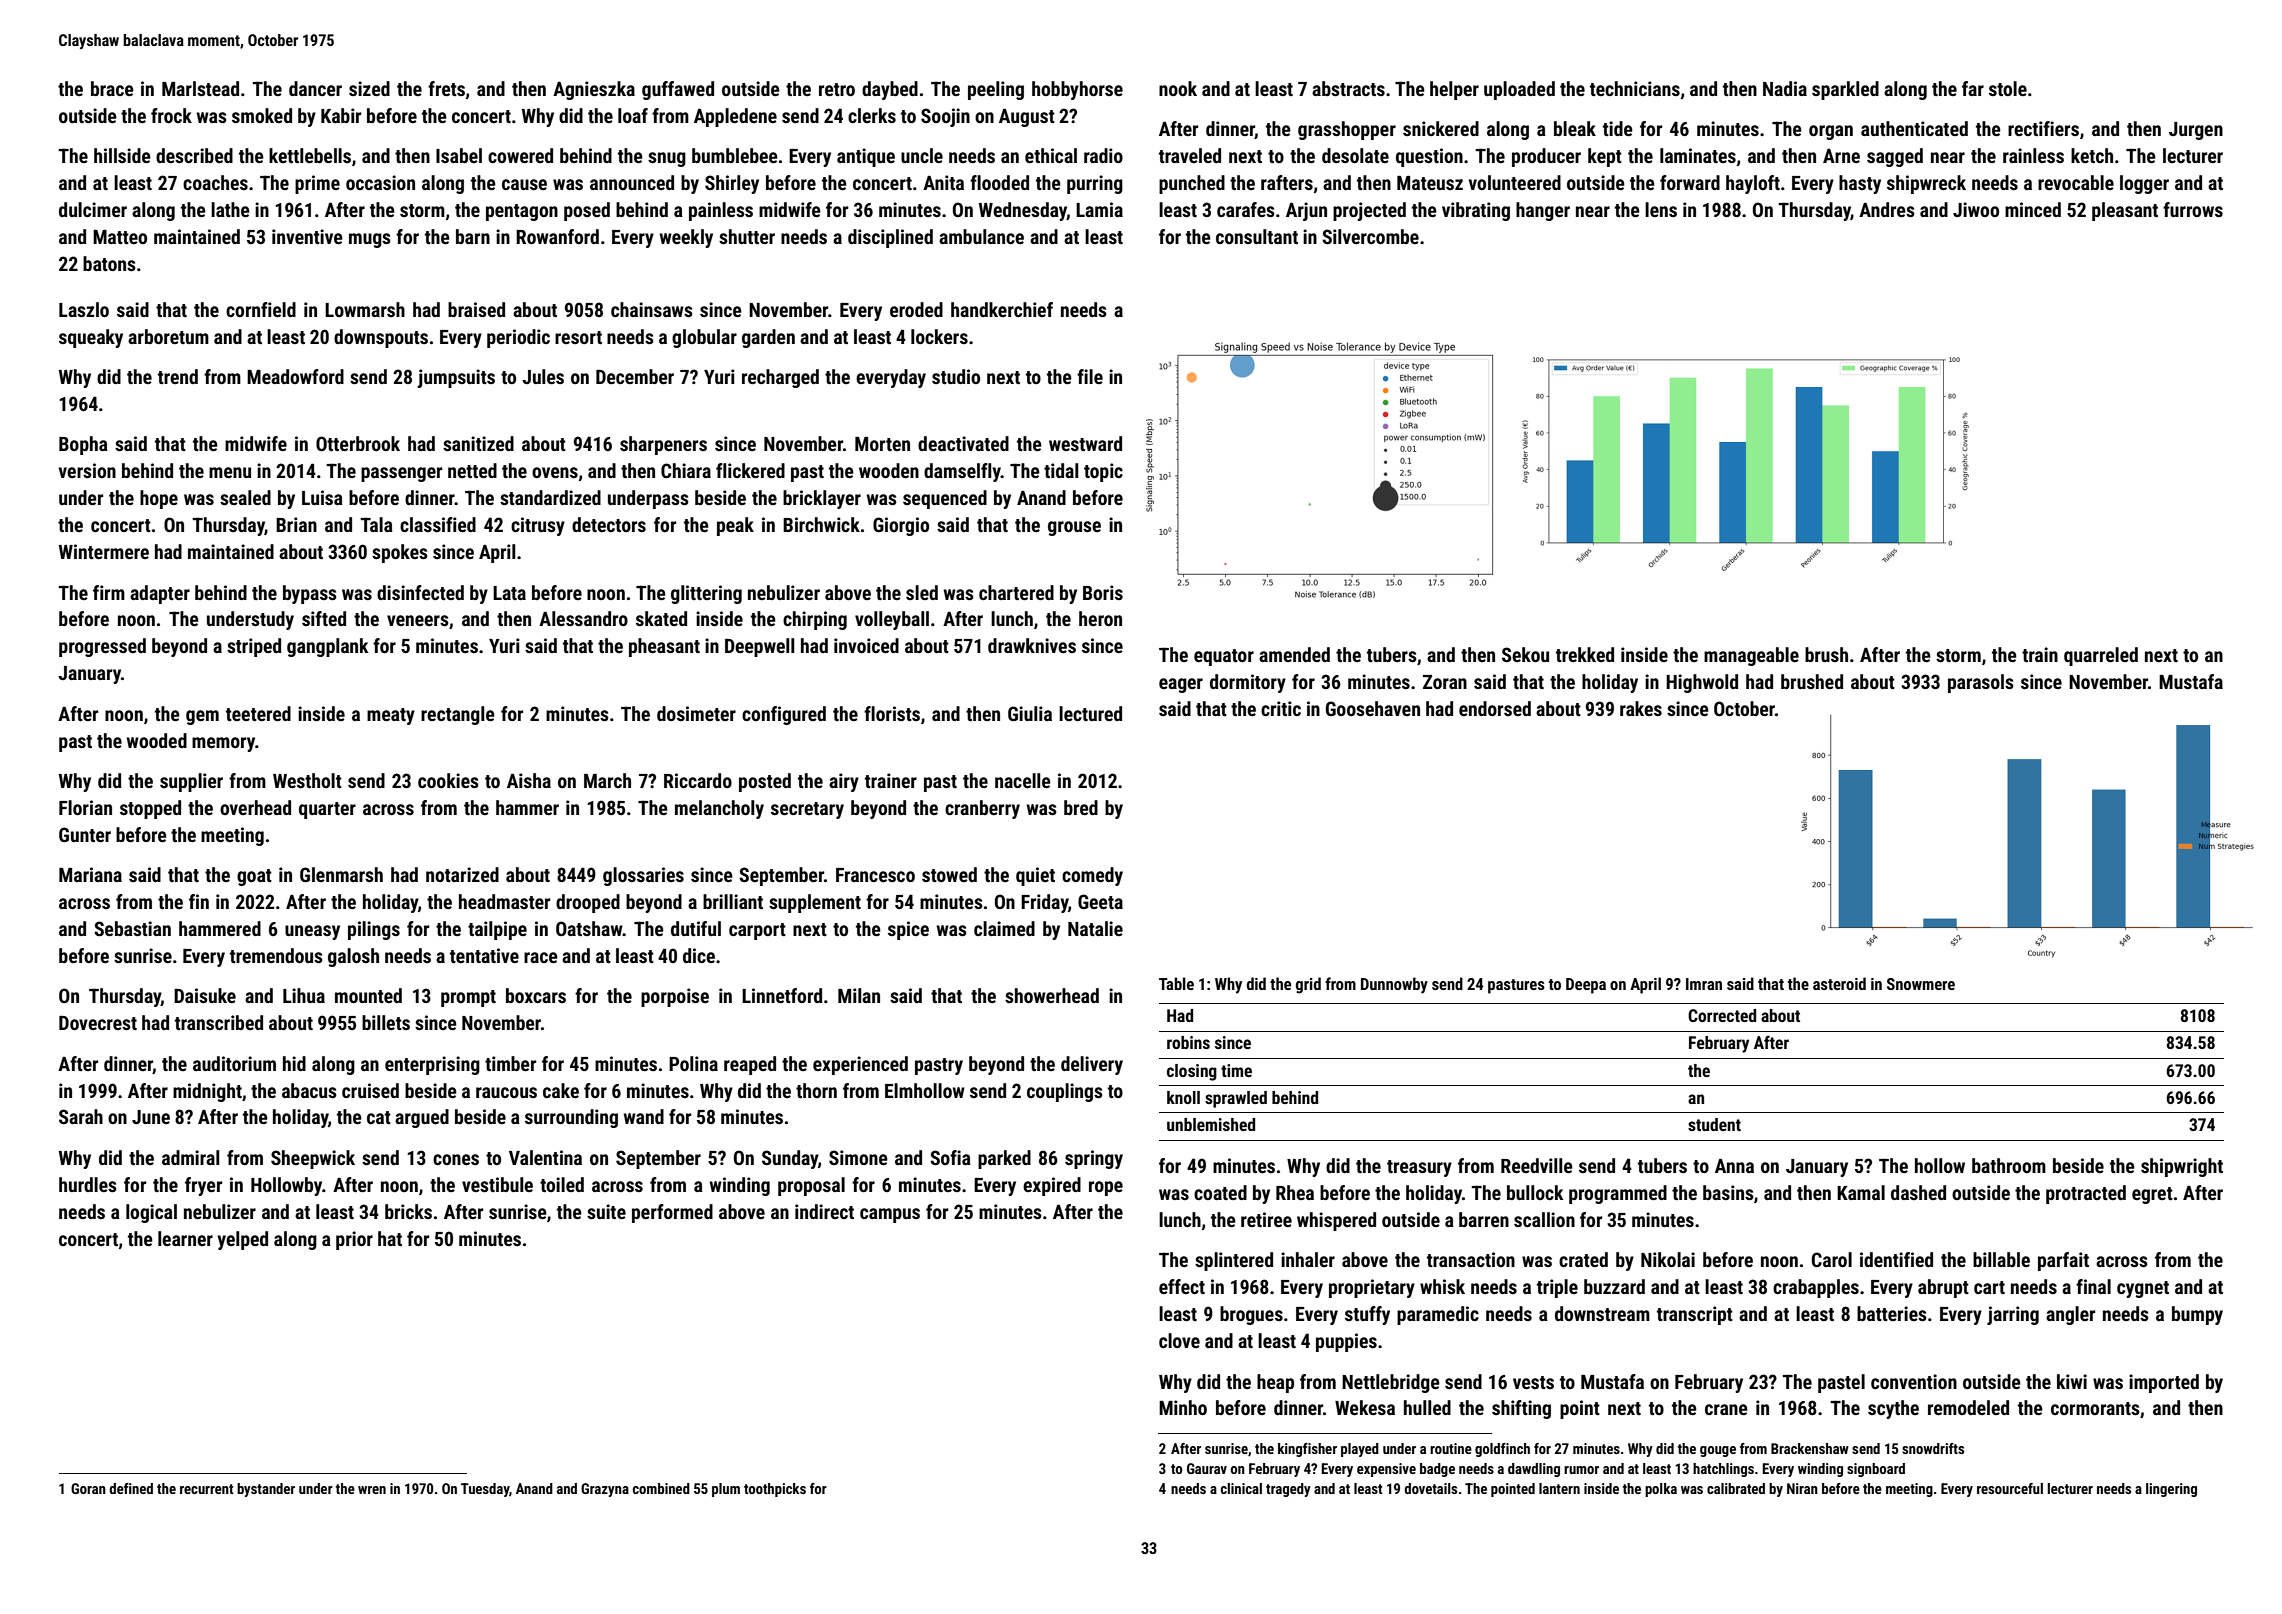  Describe the element at coordinates (2152, 1195) in the document. I see `egret` at that location.
